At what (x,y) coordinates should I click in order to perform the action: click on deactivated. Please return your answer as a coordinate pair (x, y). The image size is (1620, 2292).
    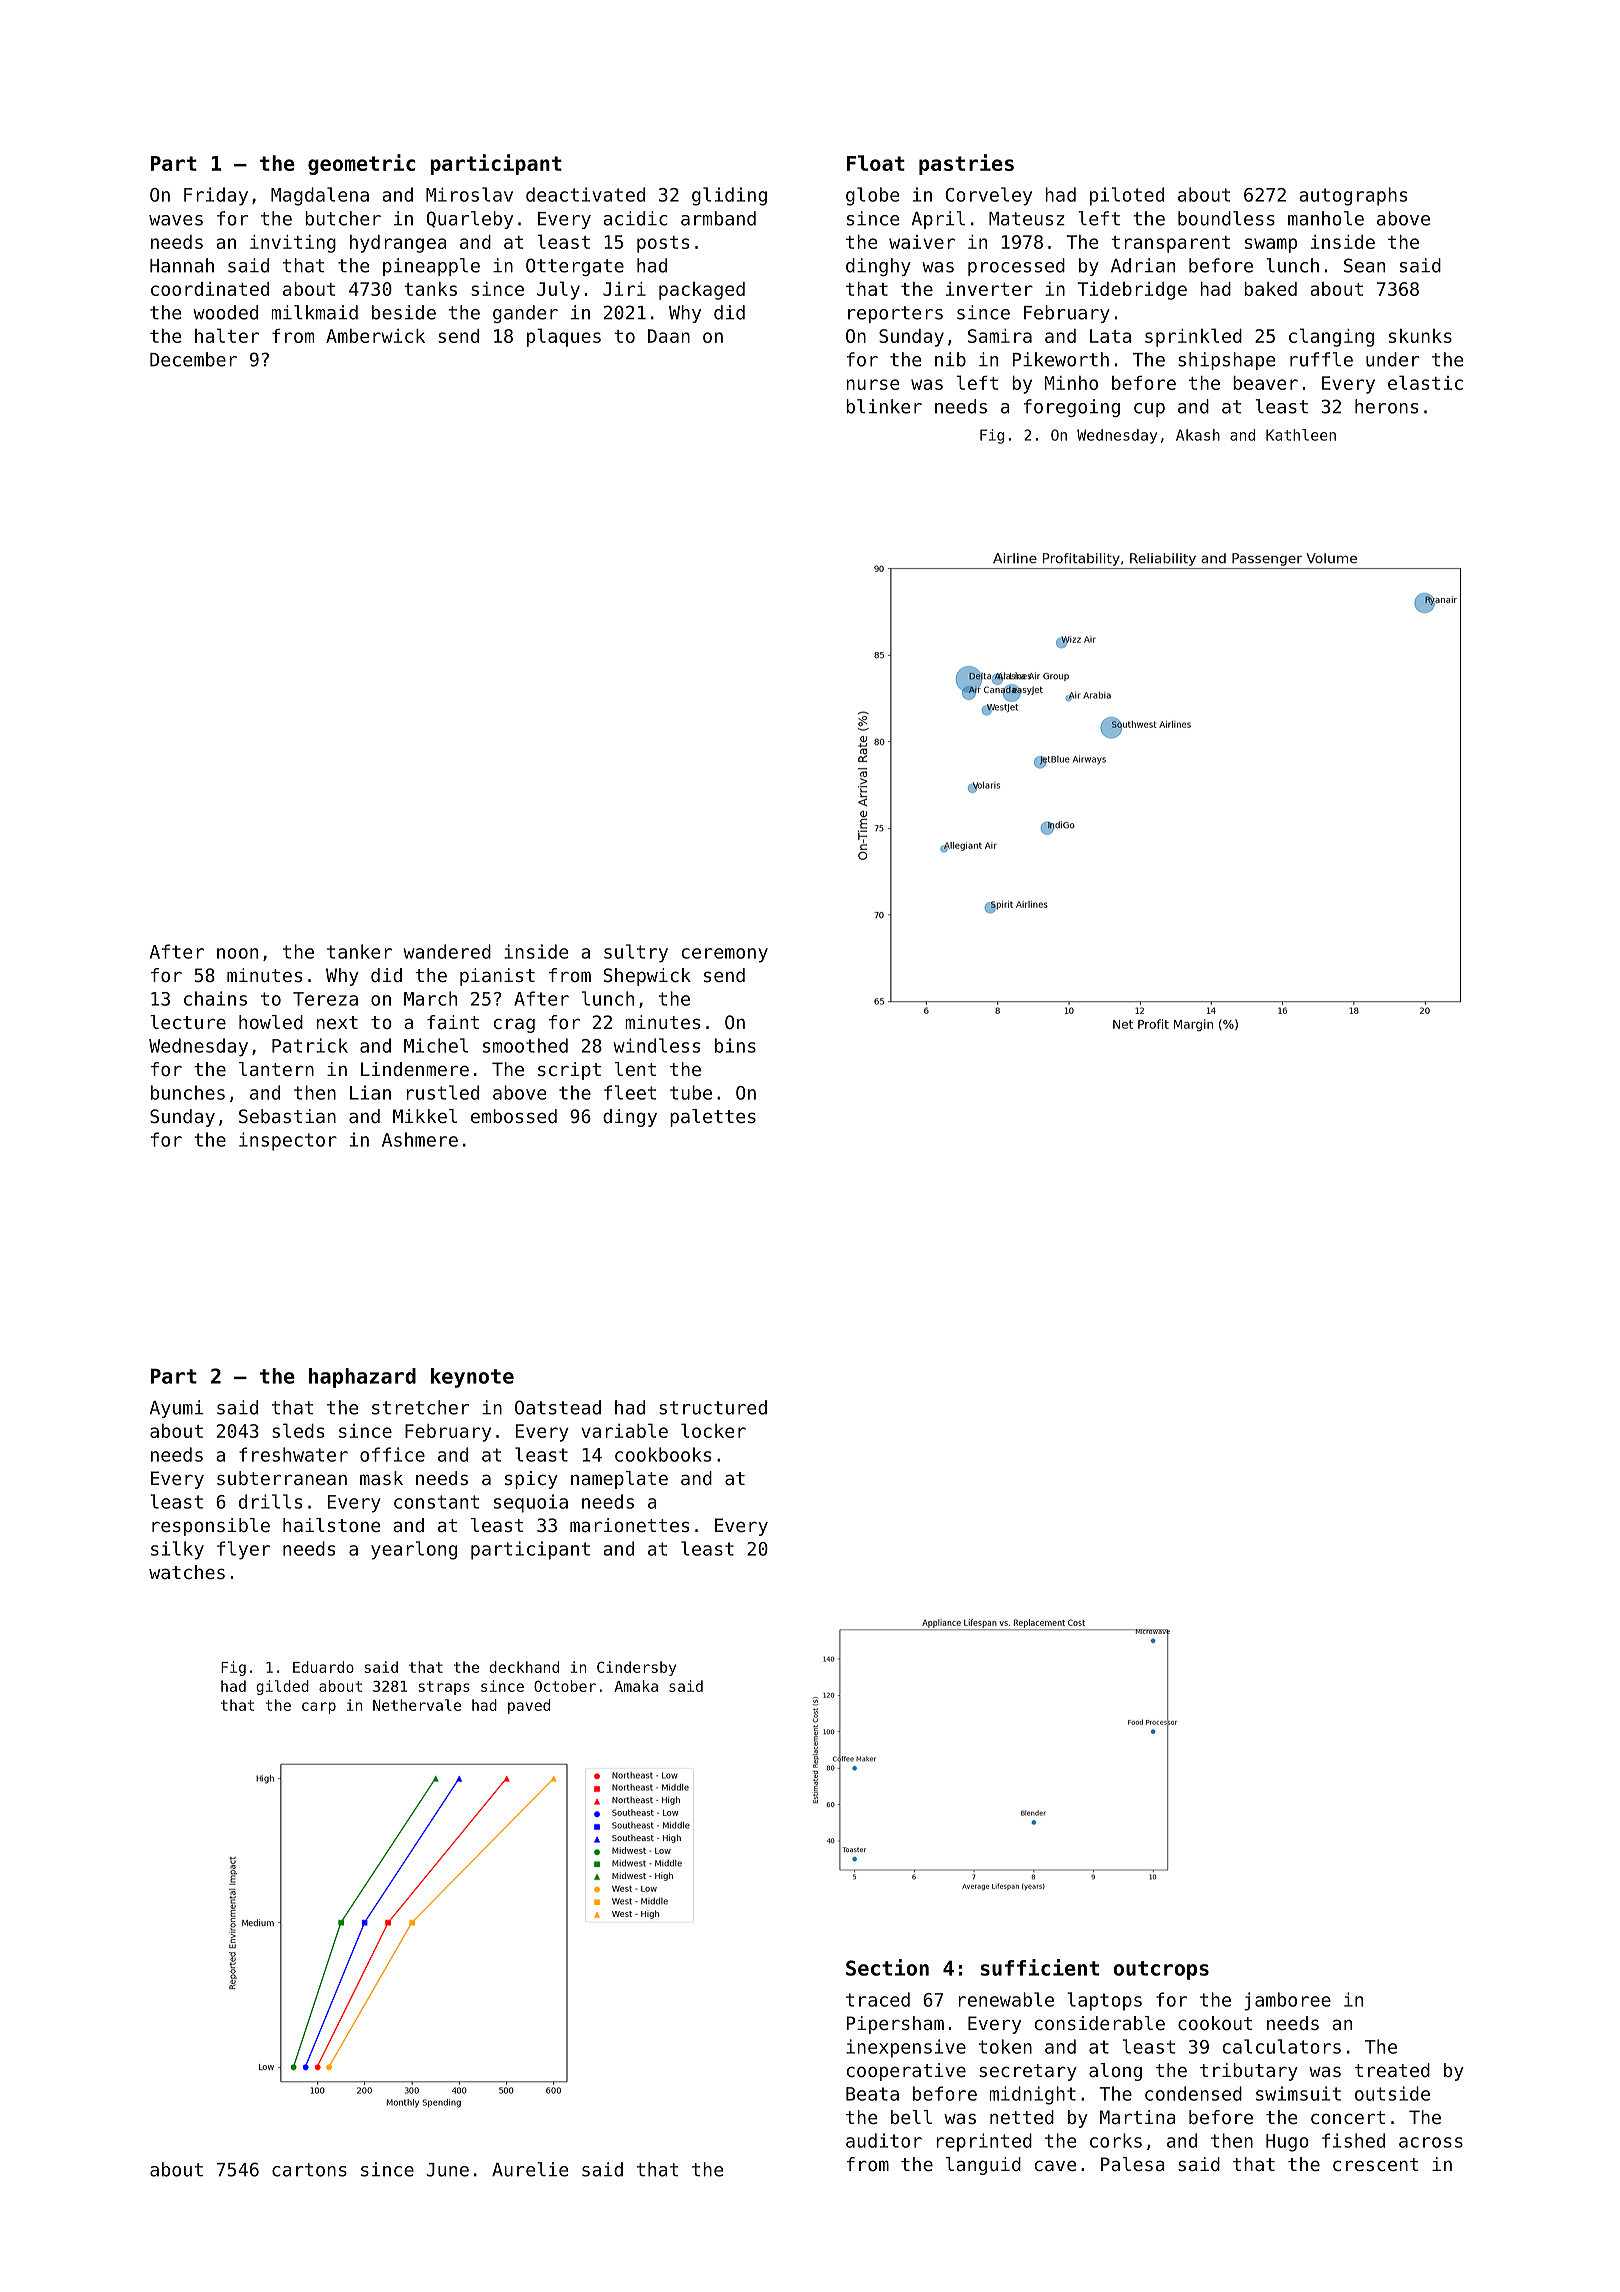
    Looking at the image, I should click on (585, 194).
